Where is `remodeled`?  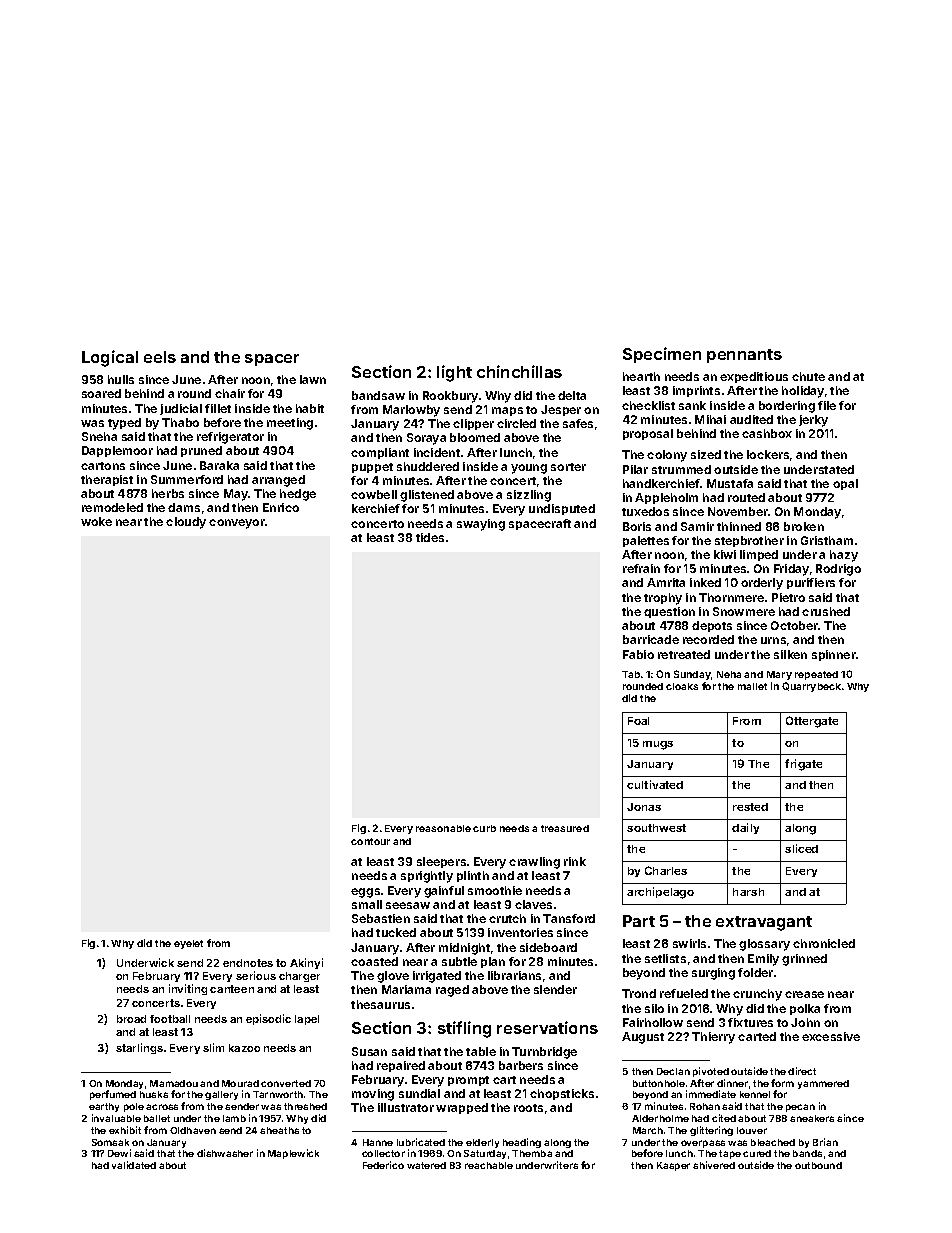 remodeled is located at coordinates (112, 507).
